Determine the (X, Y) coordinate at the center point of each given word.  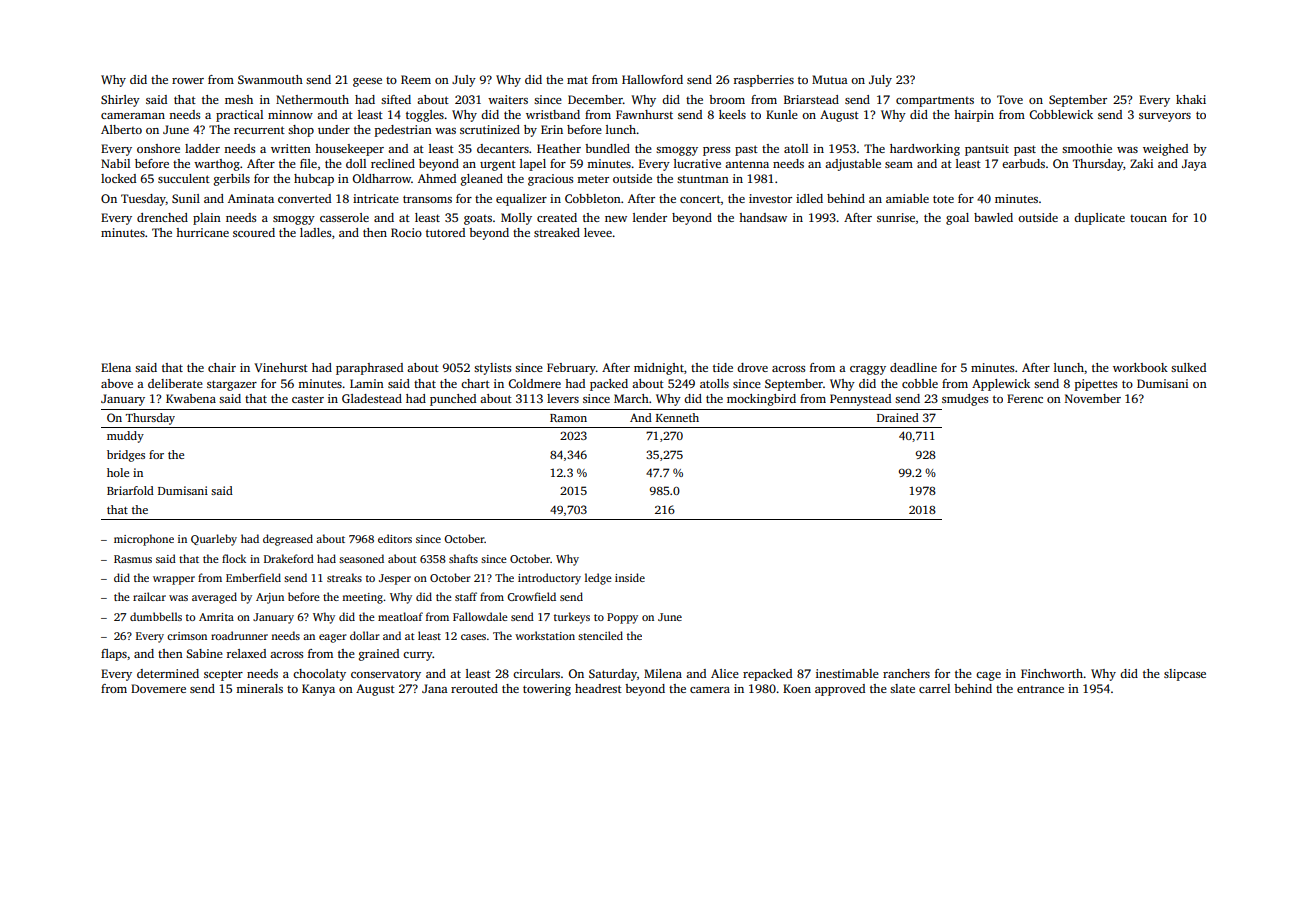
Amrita (216, 617)
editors (395, 538)
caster (308, 399)
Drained (898, 417)
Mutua (830, 79)
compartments (935, 101)
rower (188, 81)
